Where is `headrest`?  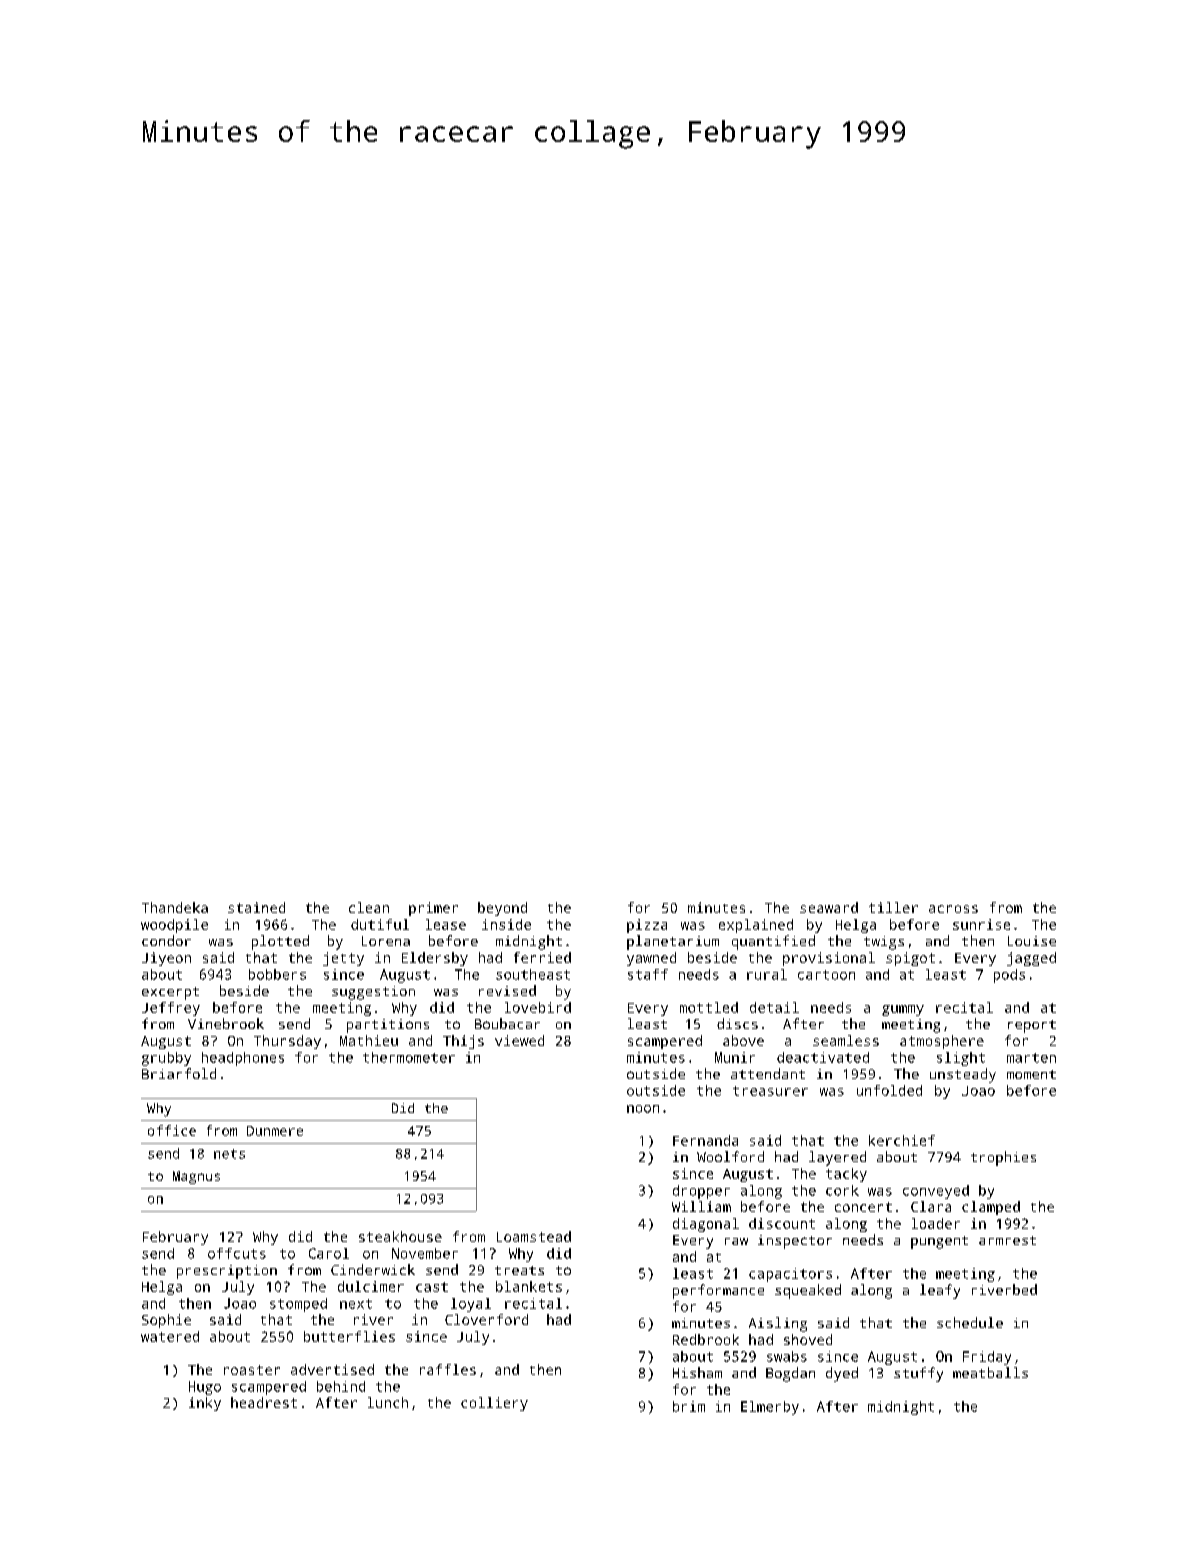
headrest is located at coordinates (264, 1402).
